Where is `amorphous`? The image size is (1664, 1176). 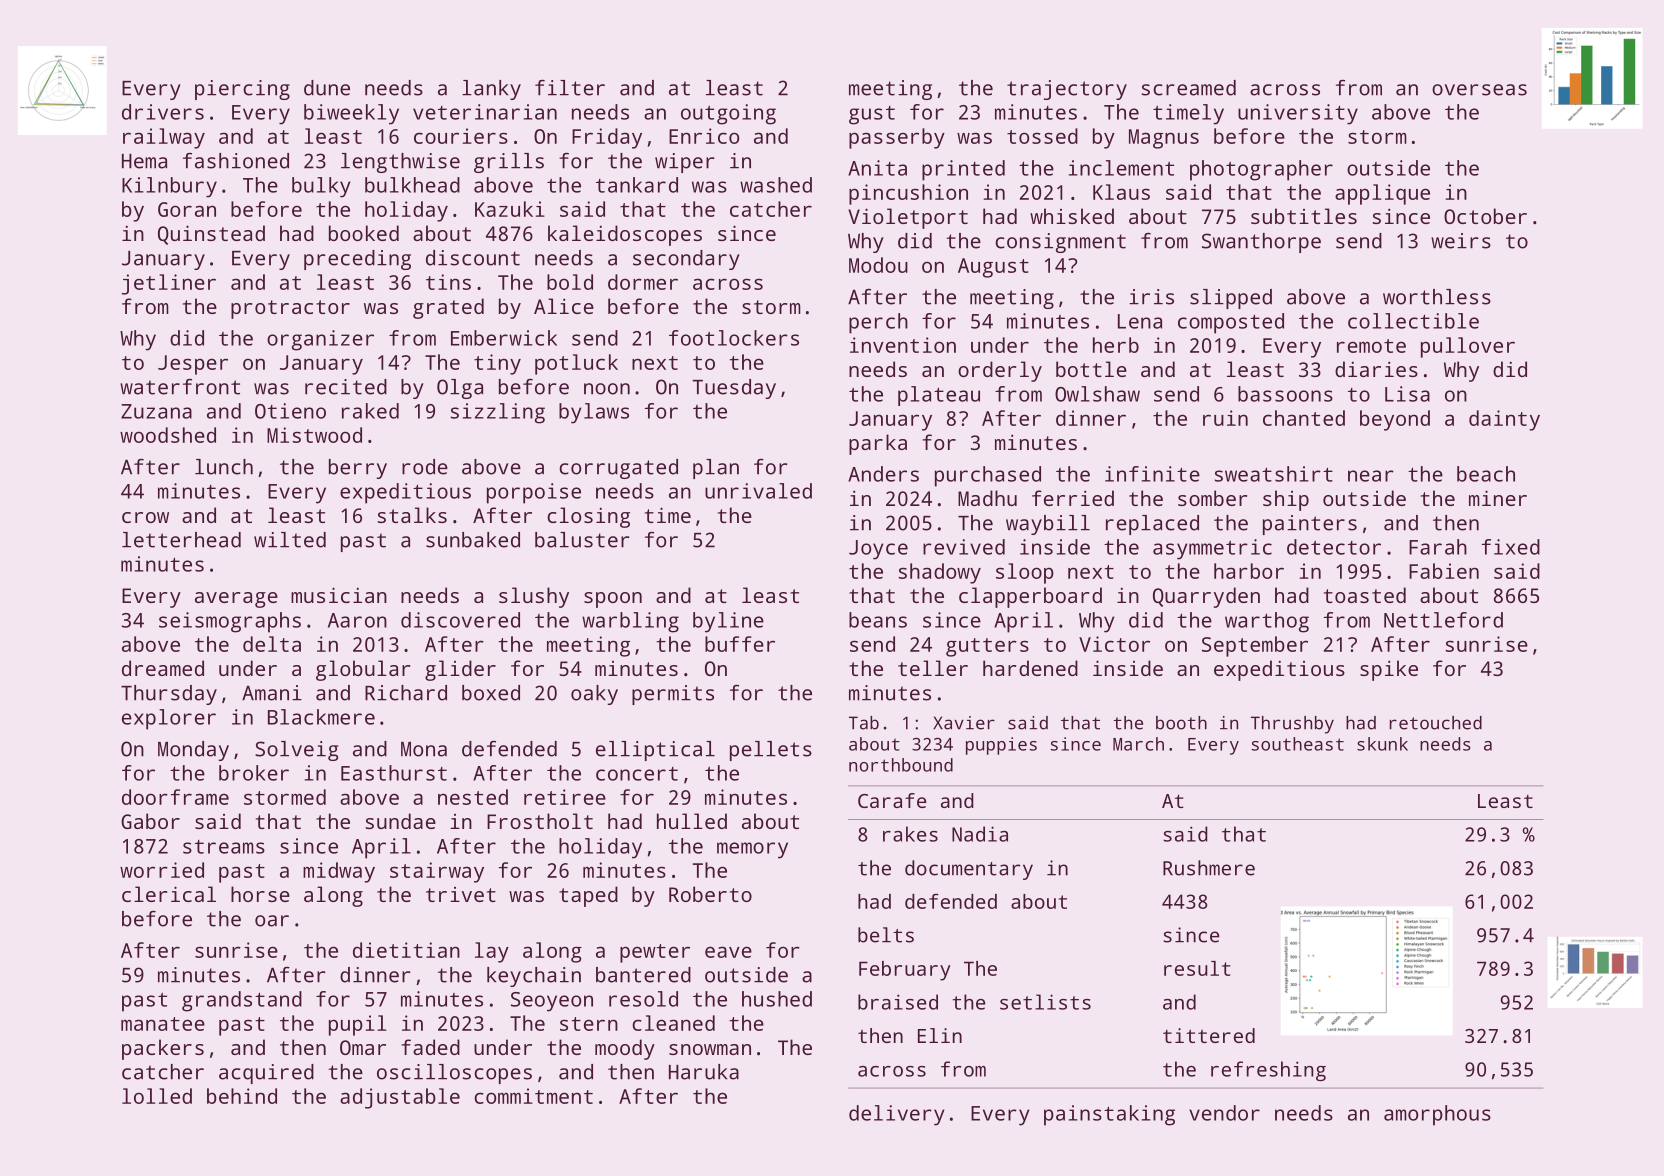 amorphous is located at coordinates (1437, 1115).
